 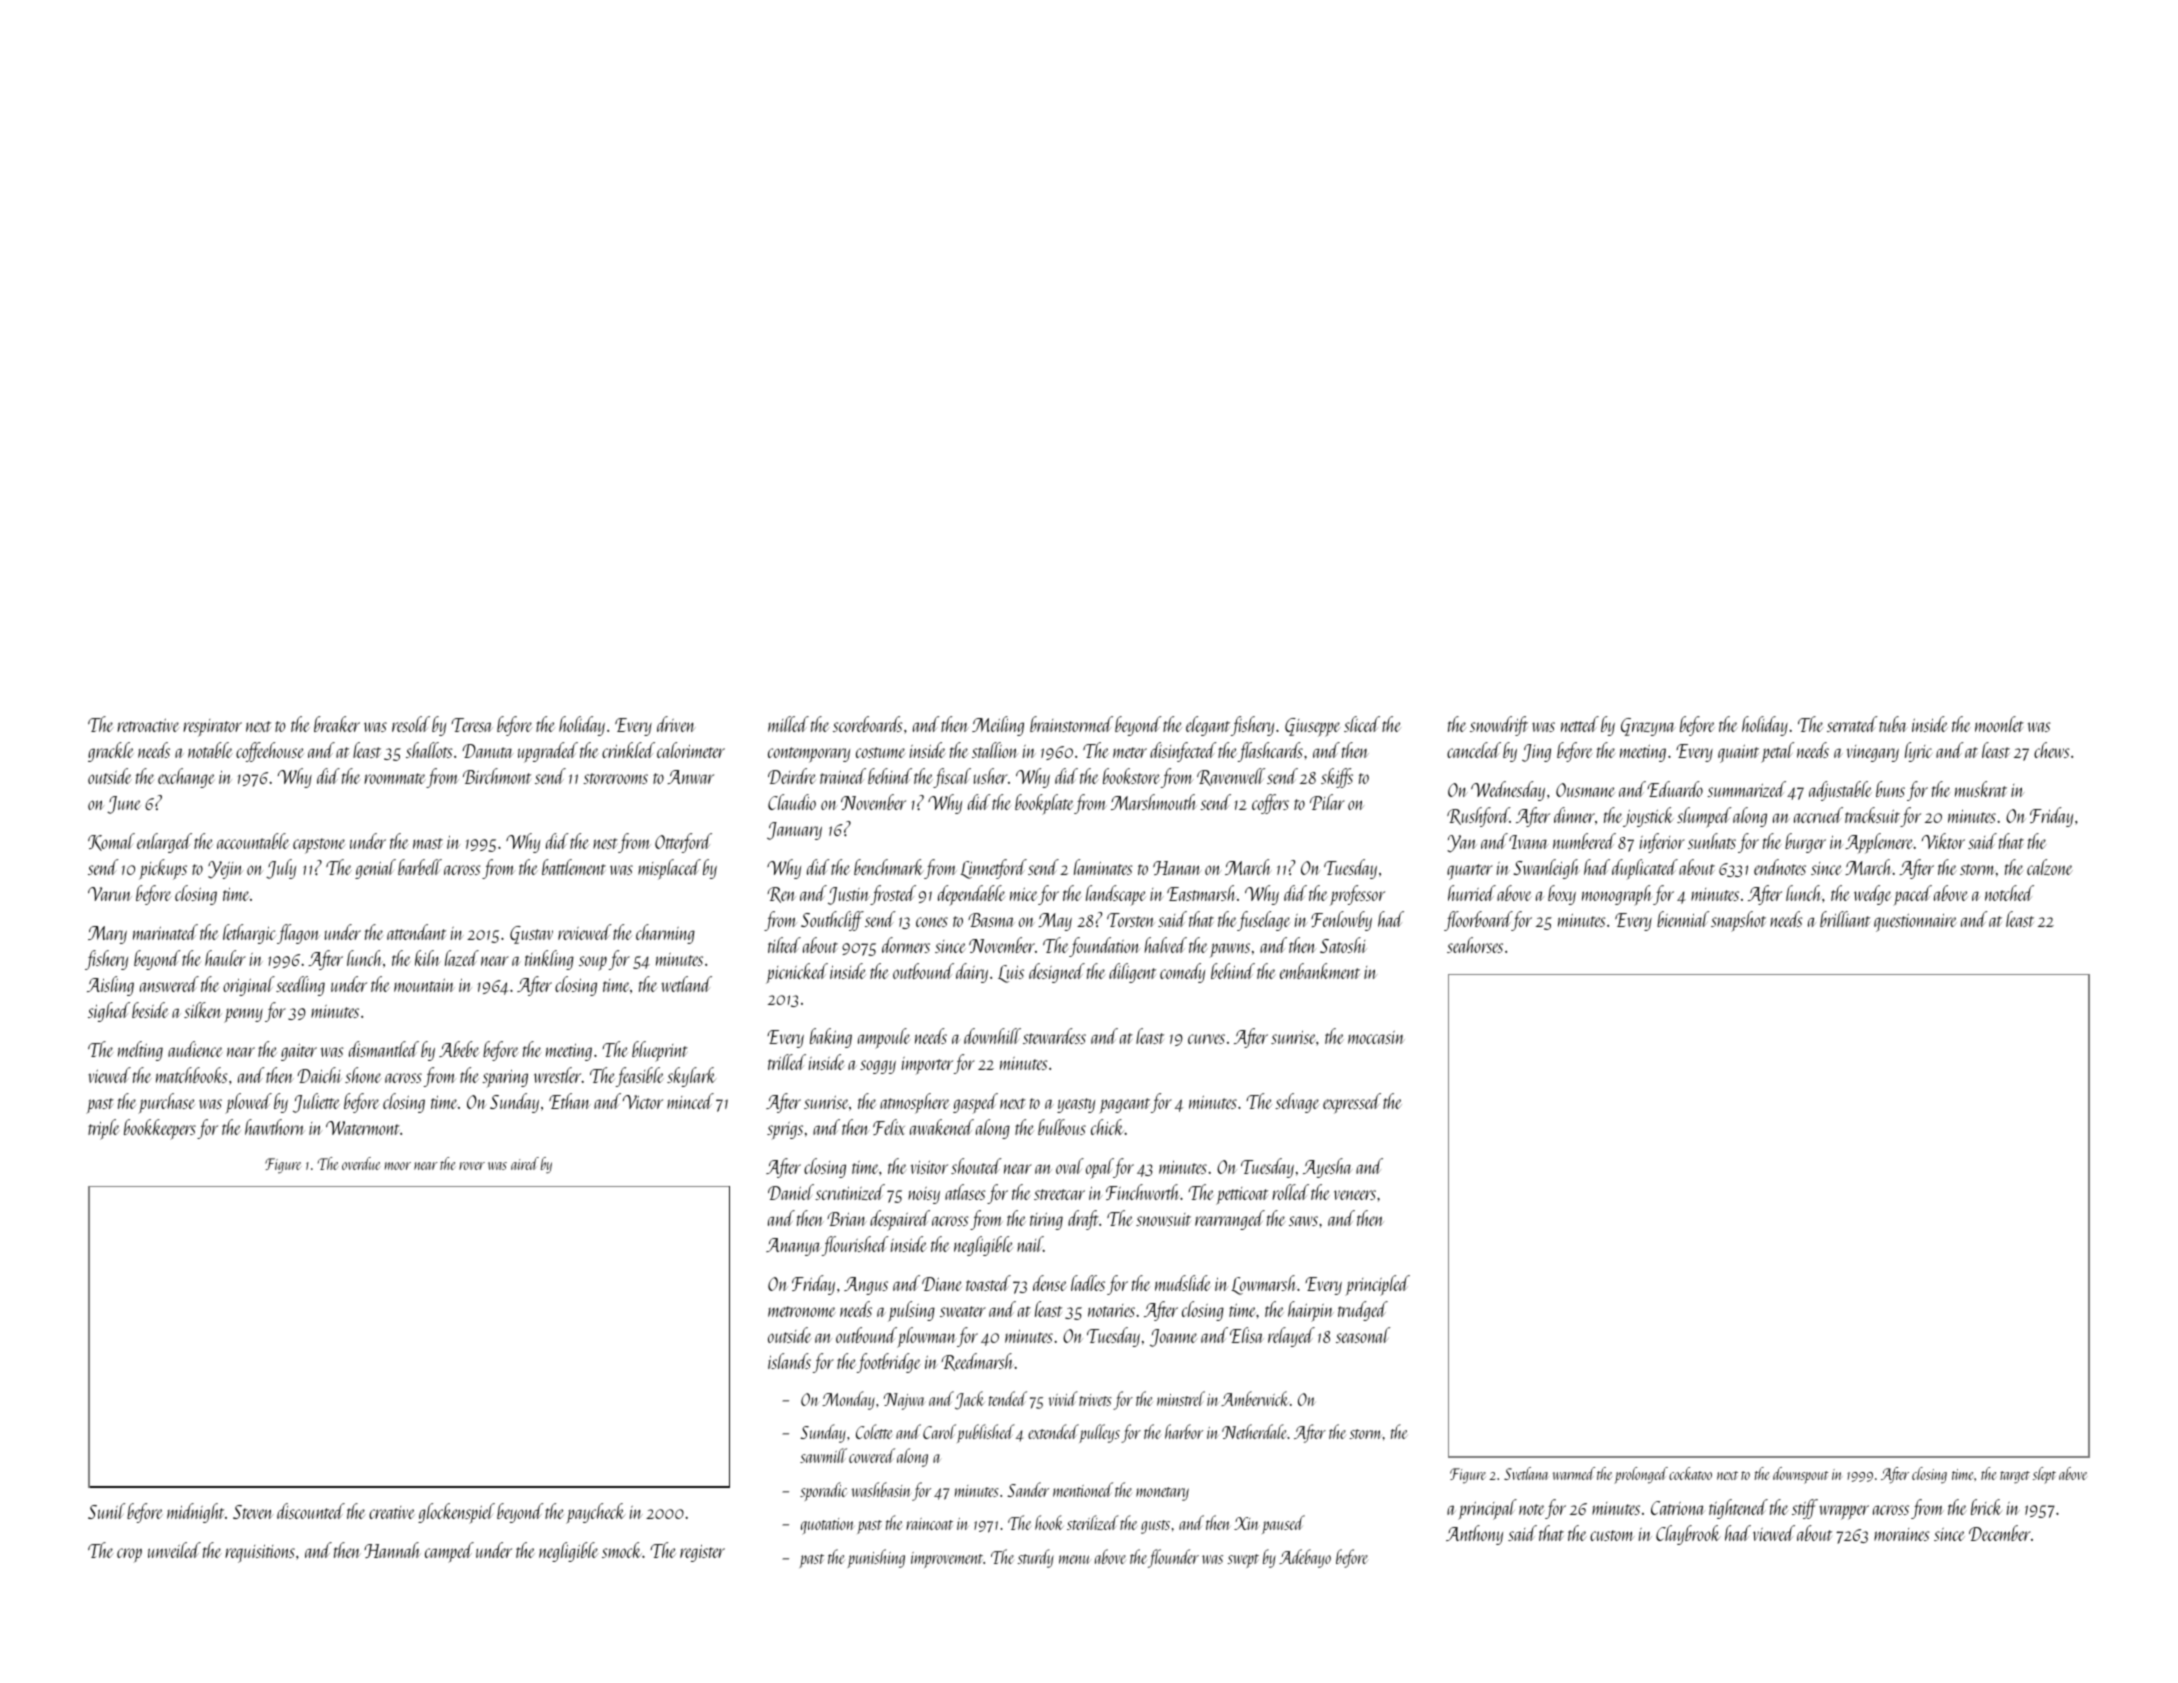 I want to click on Marshmouth, so click(x=1154, y=802).
